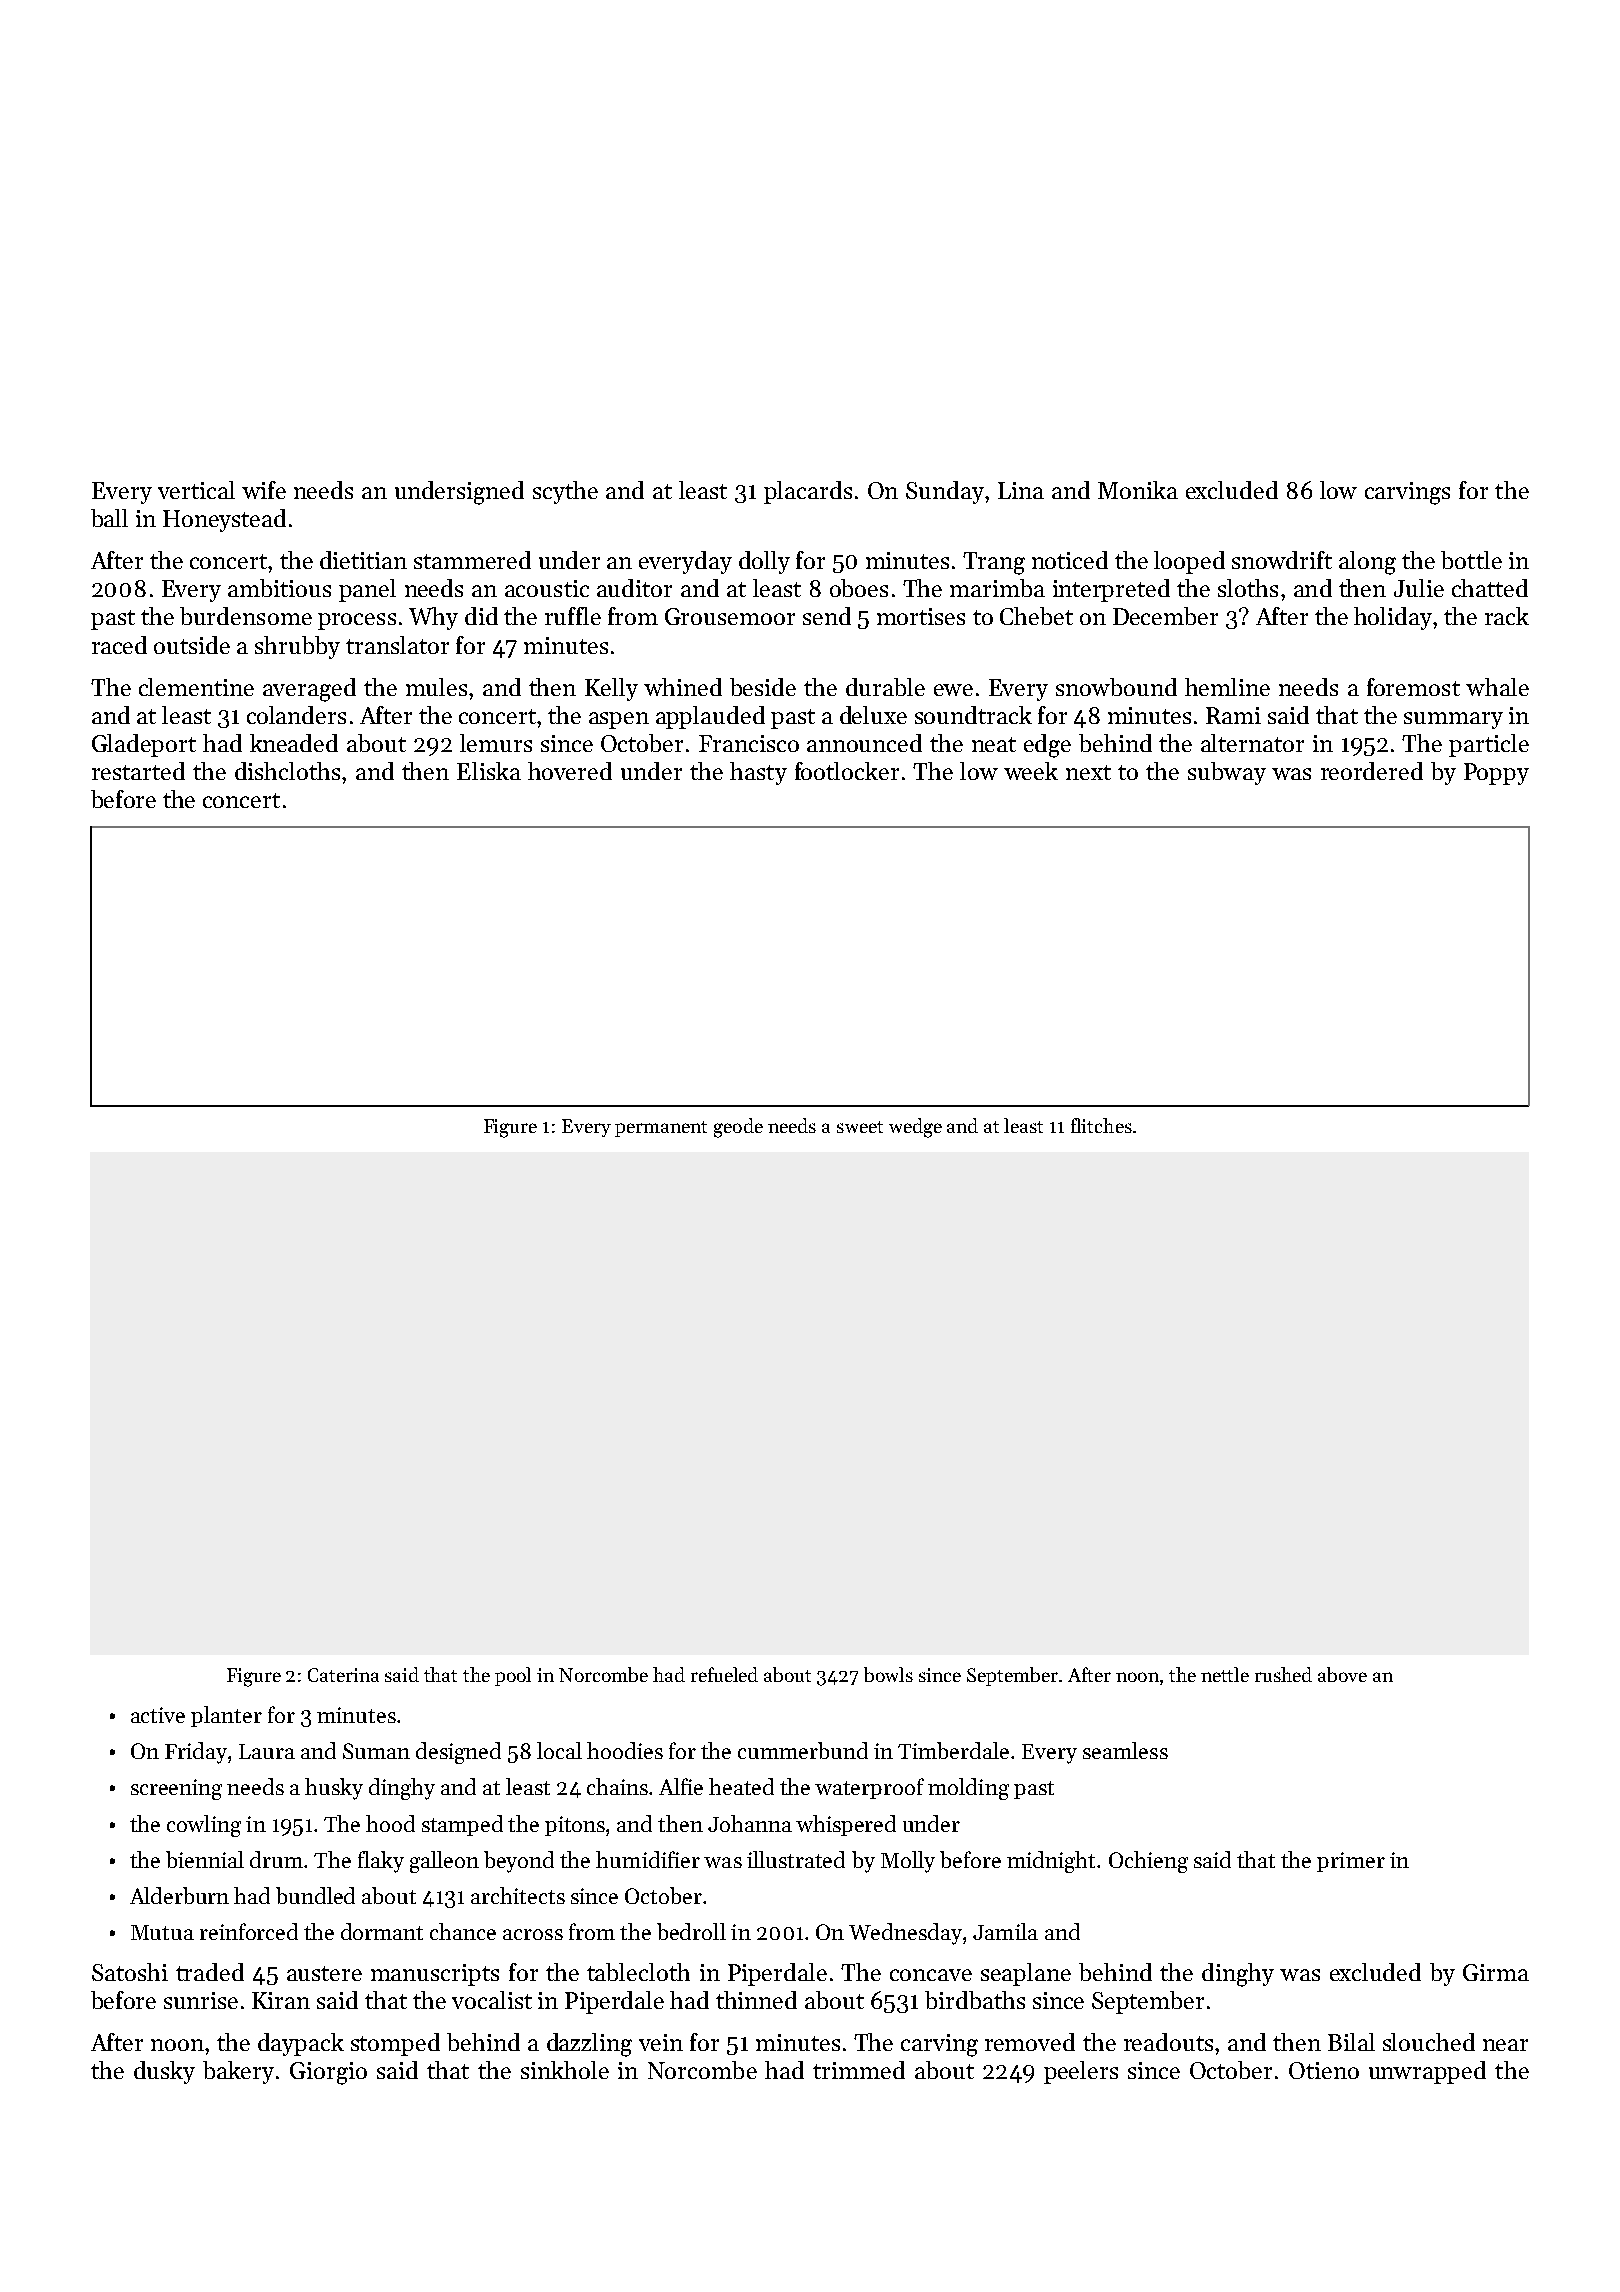 The image size is (1620, 2292). Describe the element at coordinates (738, 1128) in the page. I see `geode` at that location.
